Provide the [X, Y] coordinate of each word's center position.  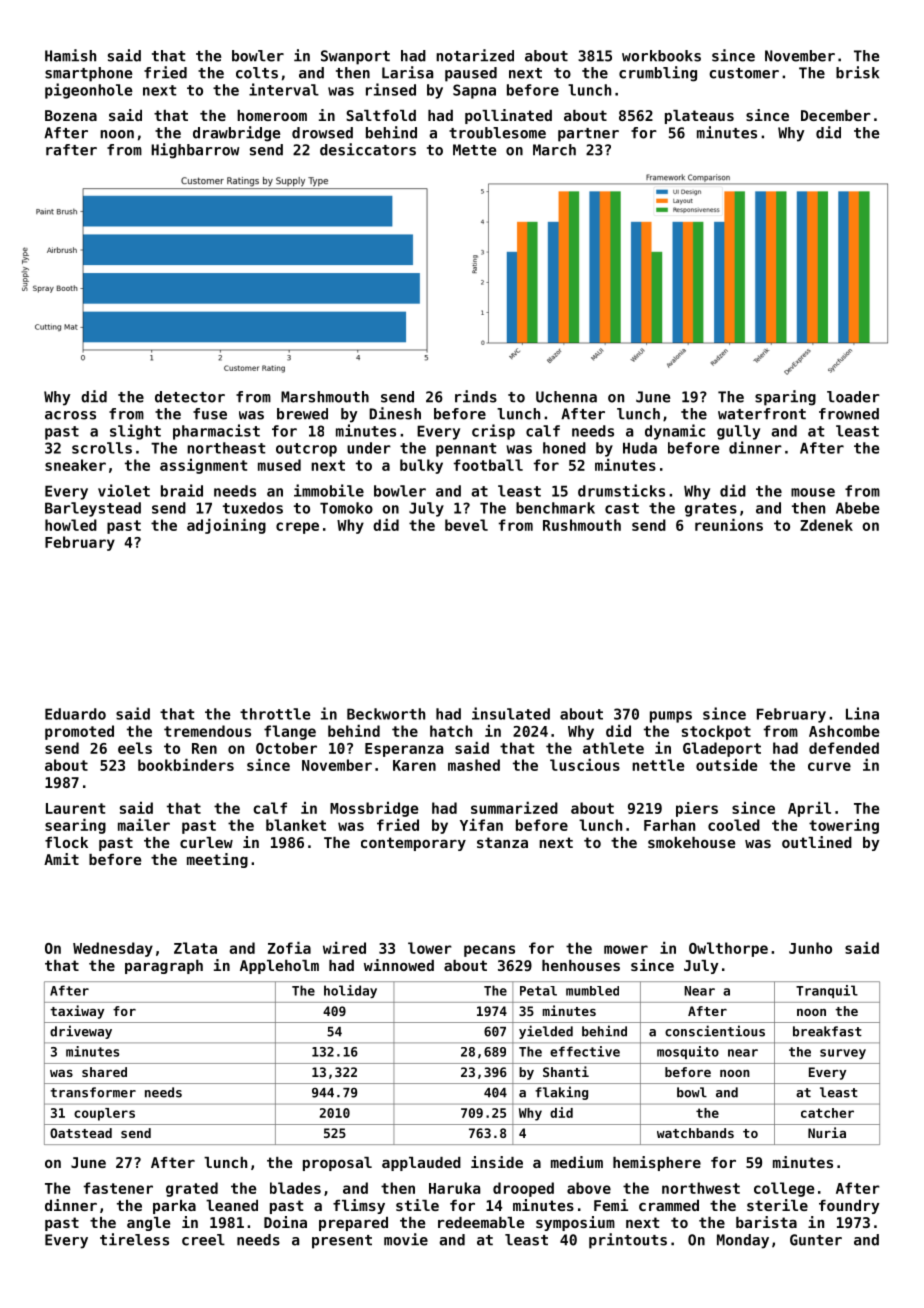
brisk [857, 72]
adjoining [226, 526]
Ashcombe [844, 731]
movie [406, 1239]
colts [257, 73]
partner [588, 135]
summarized [514, 807]
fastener [118, 1188]
